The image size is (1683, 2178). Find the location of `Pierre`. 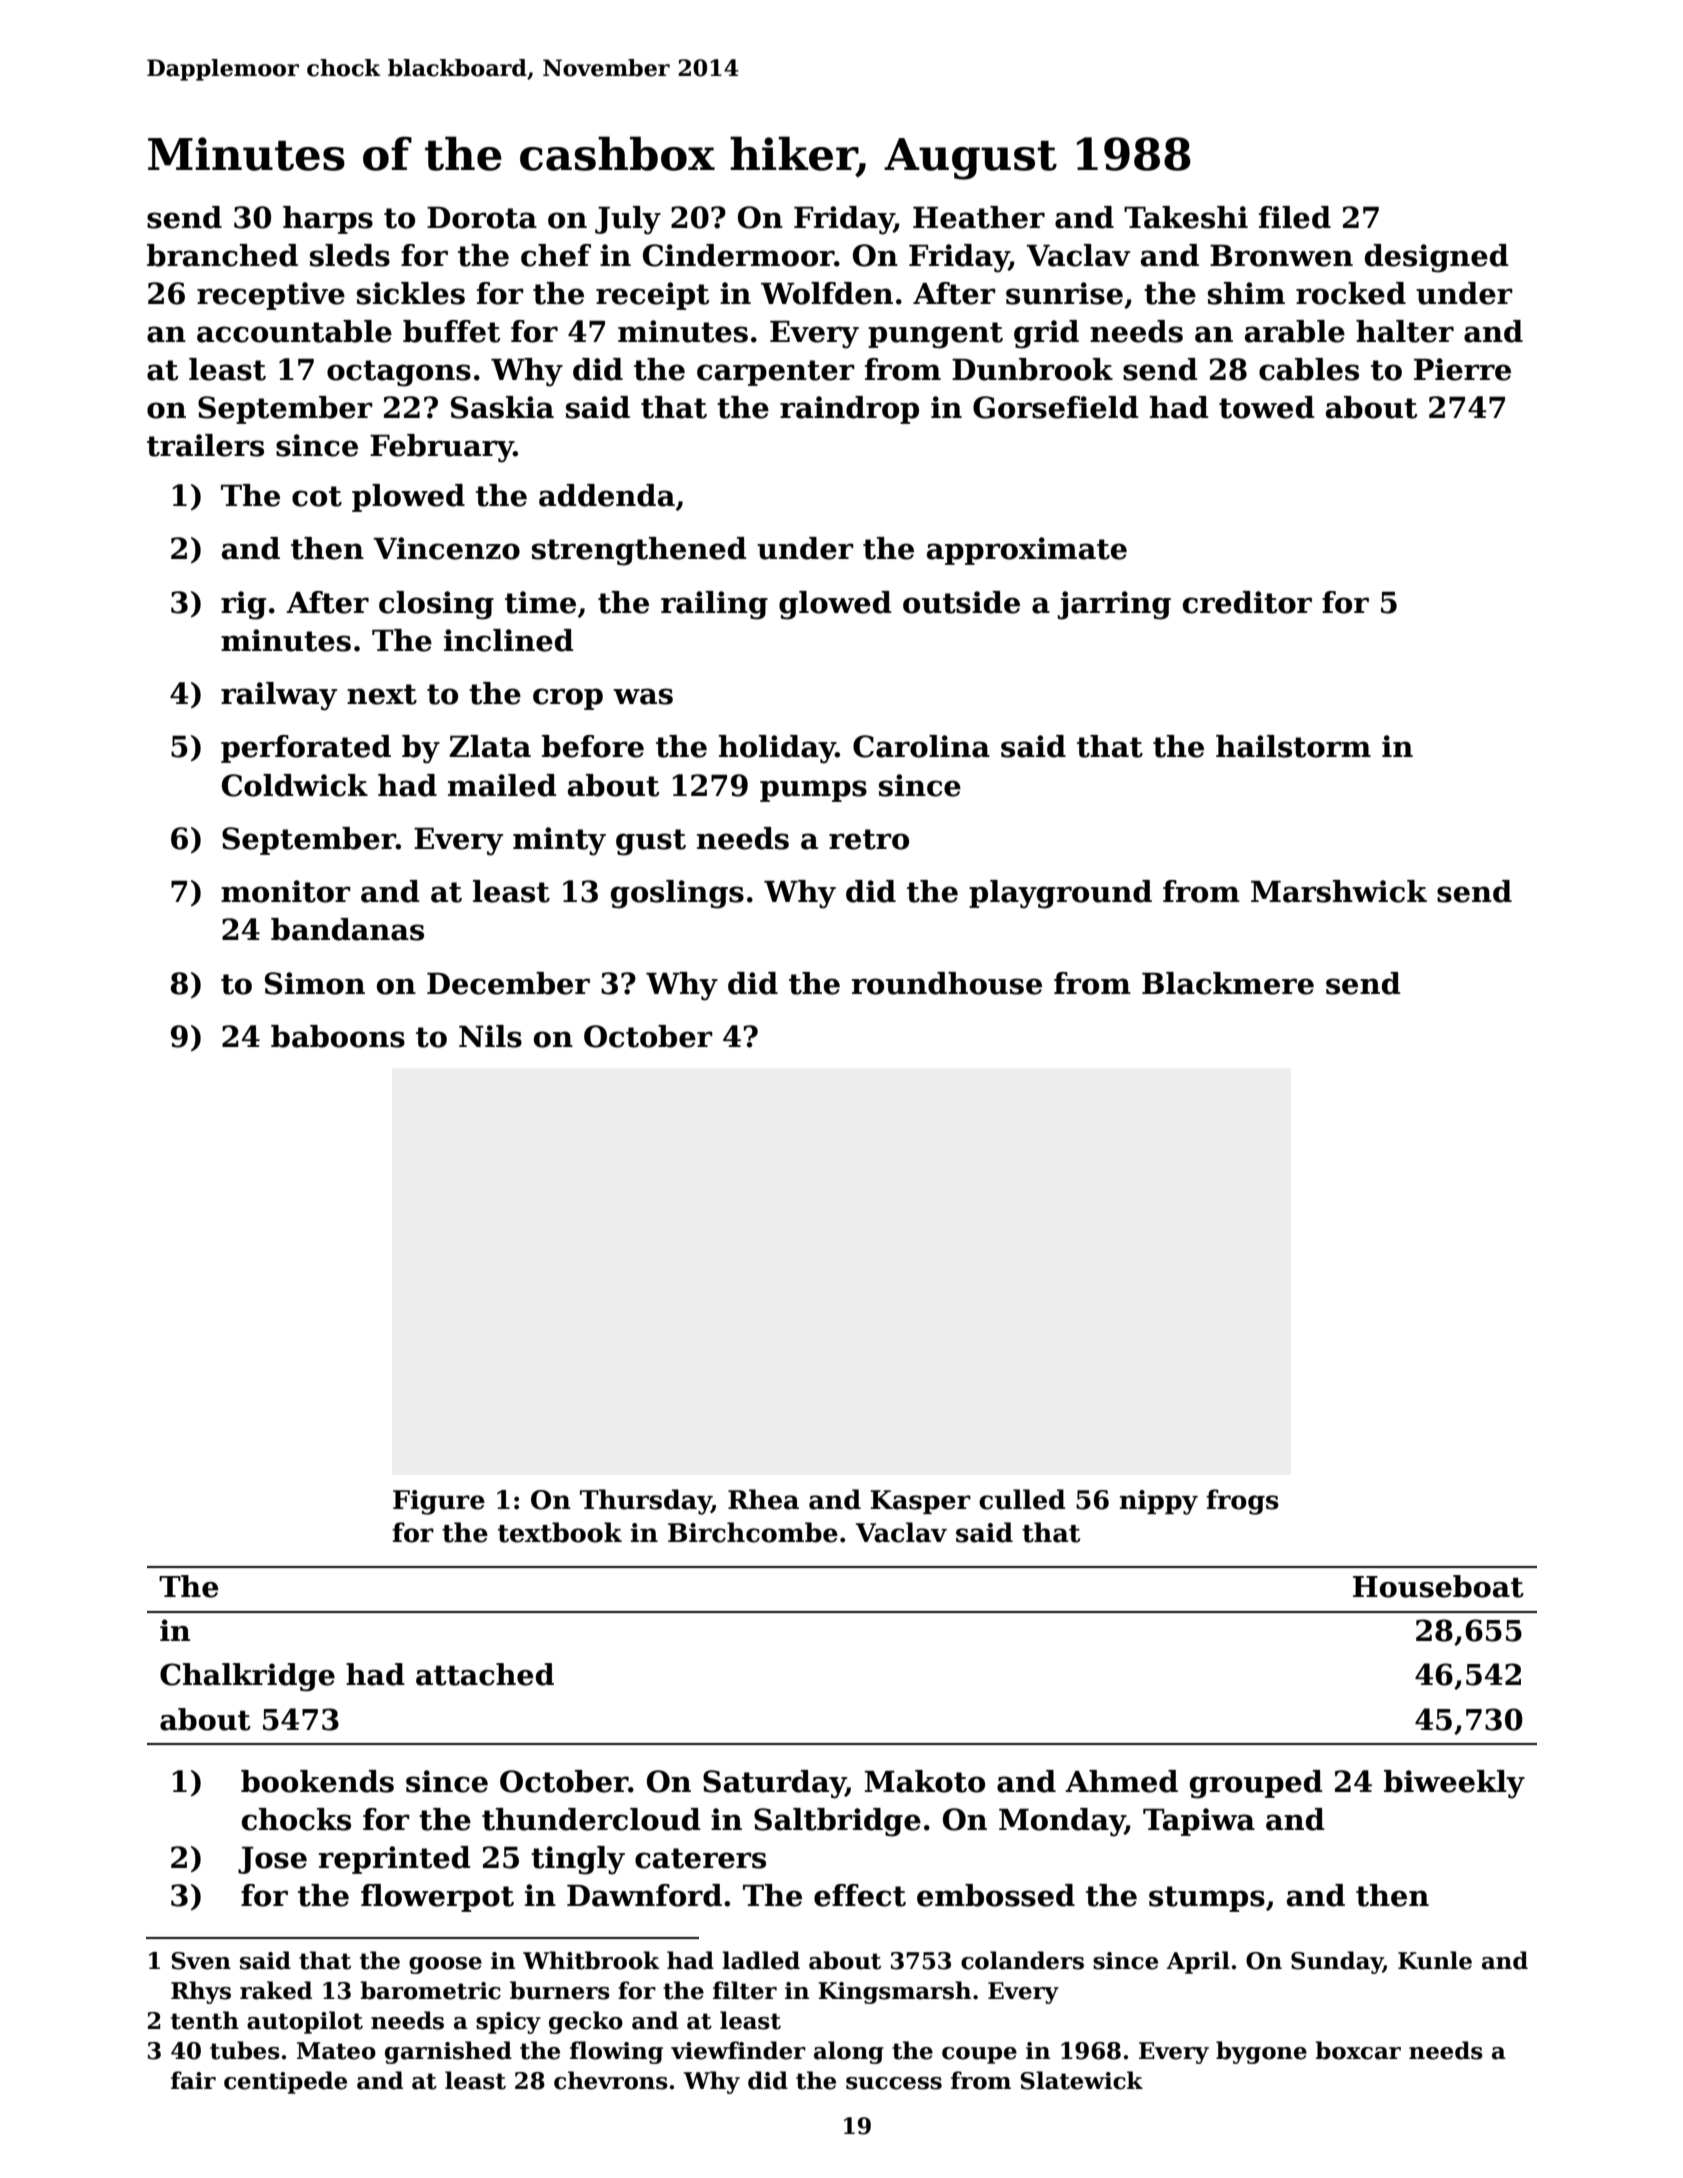

Pierre is located at coordinates (1462, 369).
